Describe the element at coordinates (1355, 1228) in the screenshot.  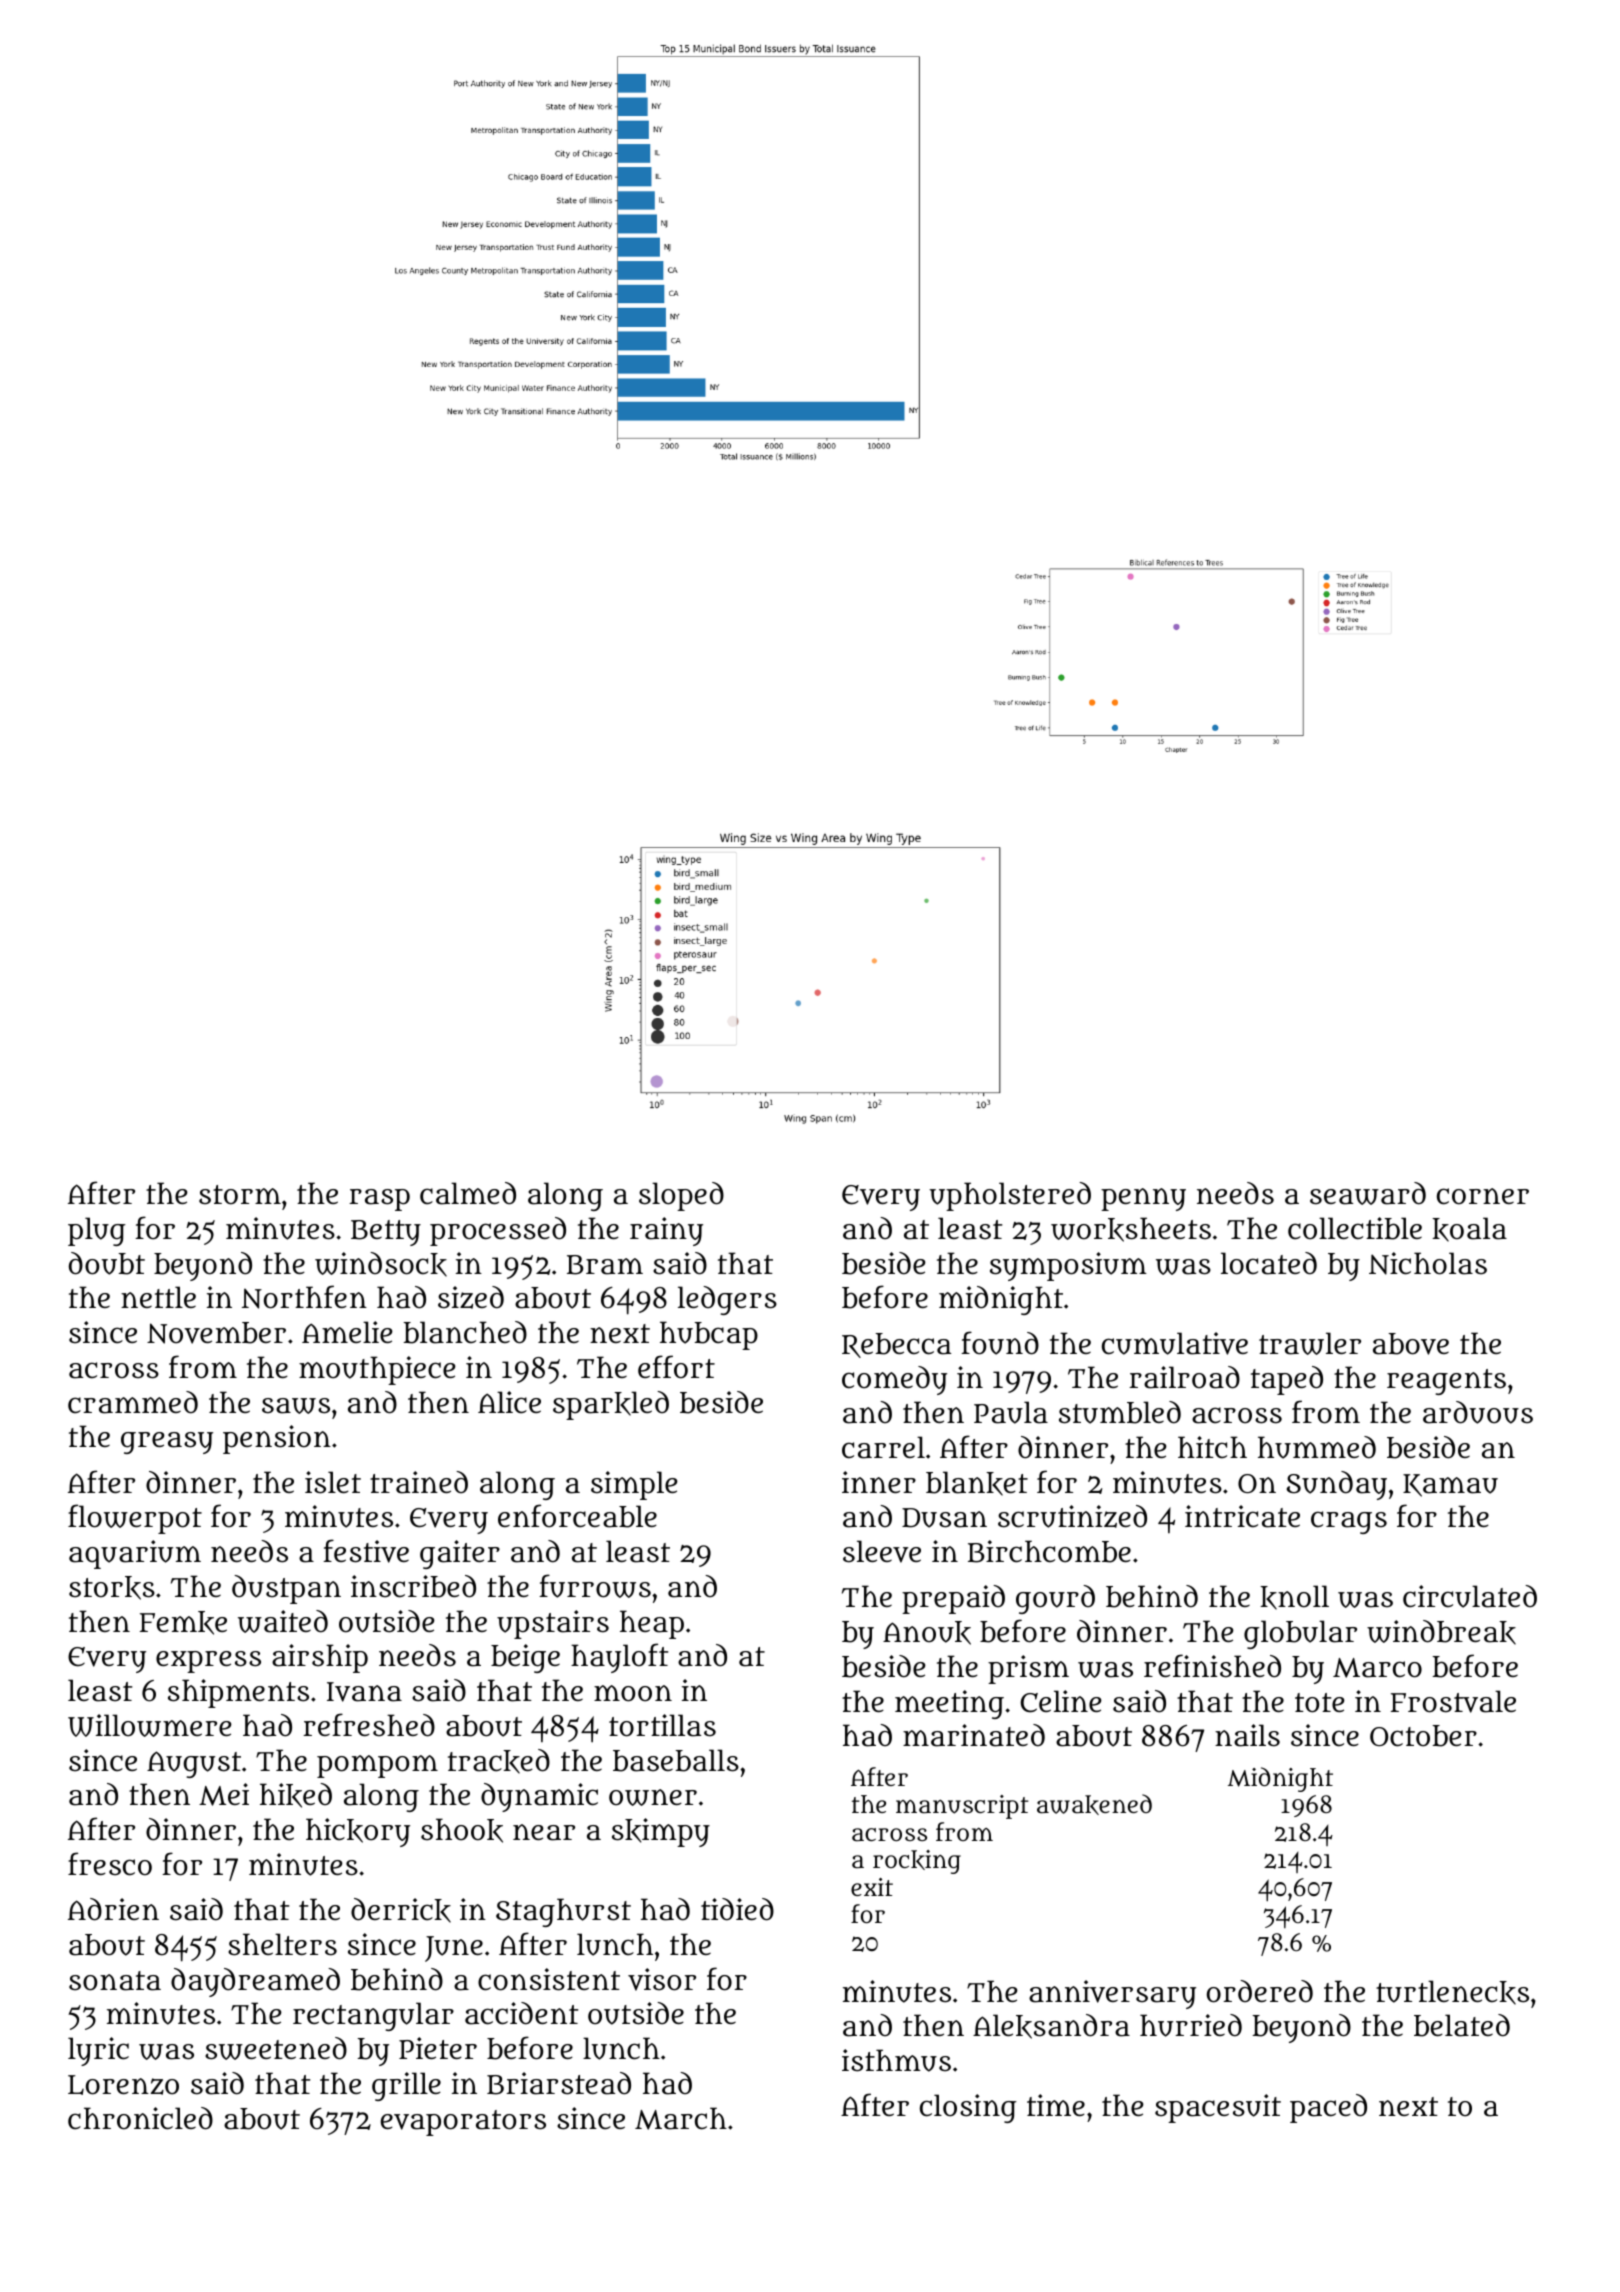
I see `collectible` at that location.
